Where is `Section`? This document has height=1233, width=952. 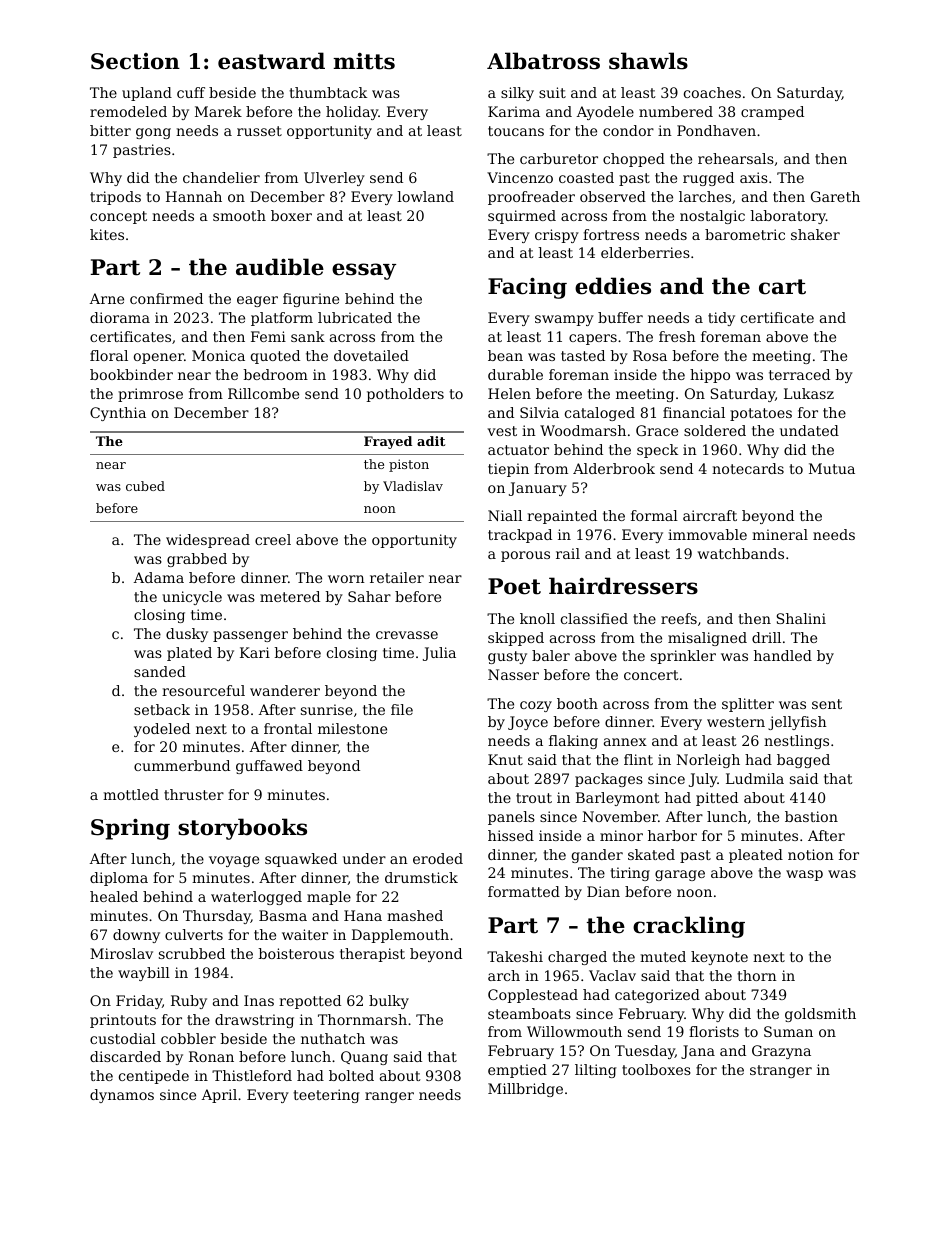 Section is located at coordinates (135, 61).
